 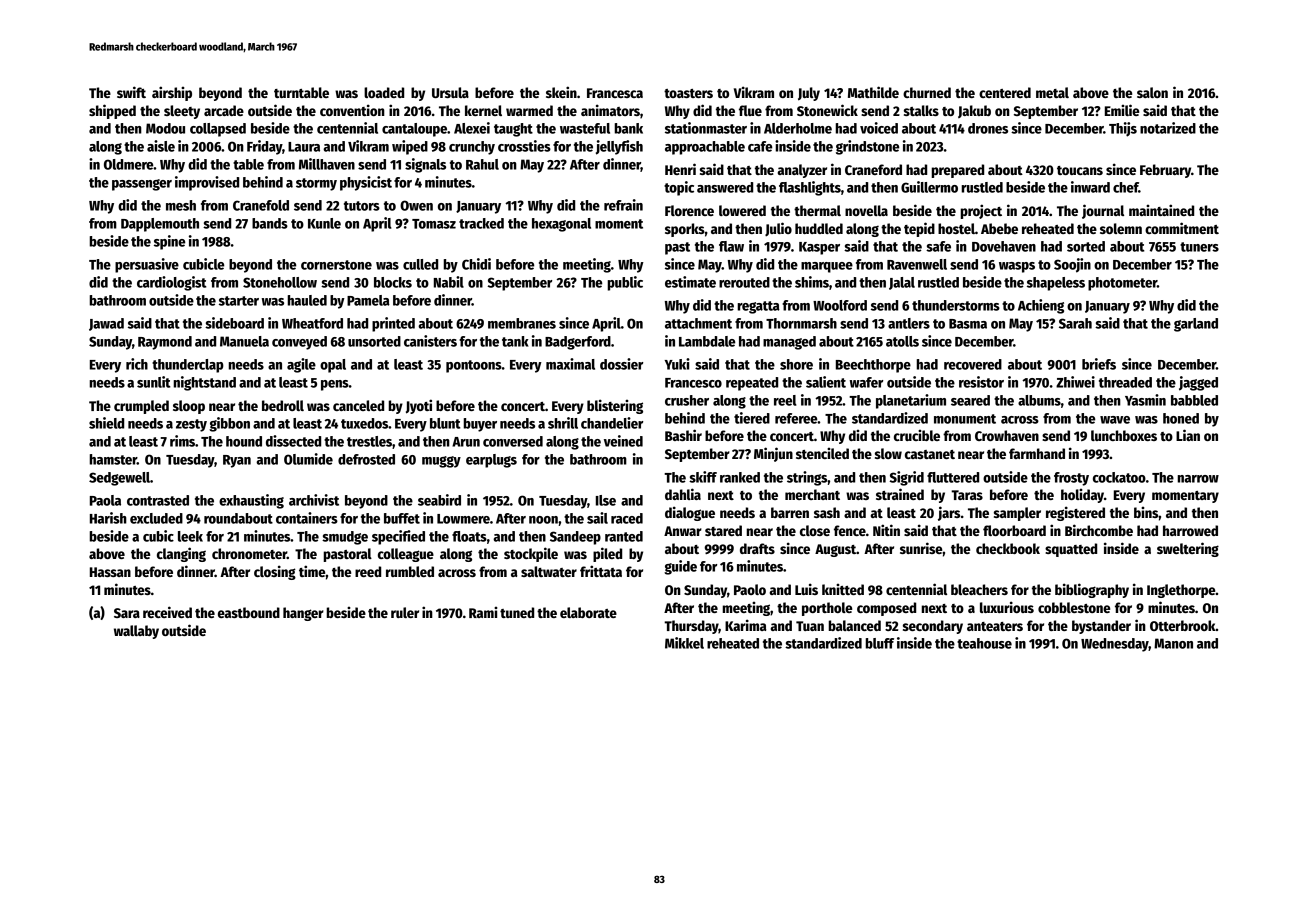 I want to click on saltwater, so click(x=549, y=571).
